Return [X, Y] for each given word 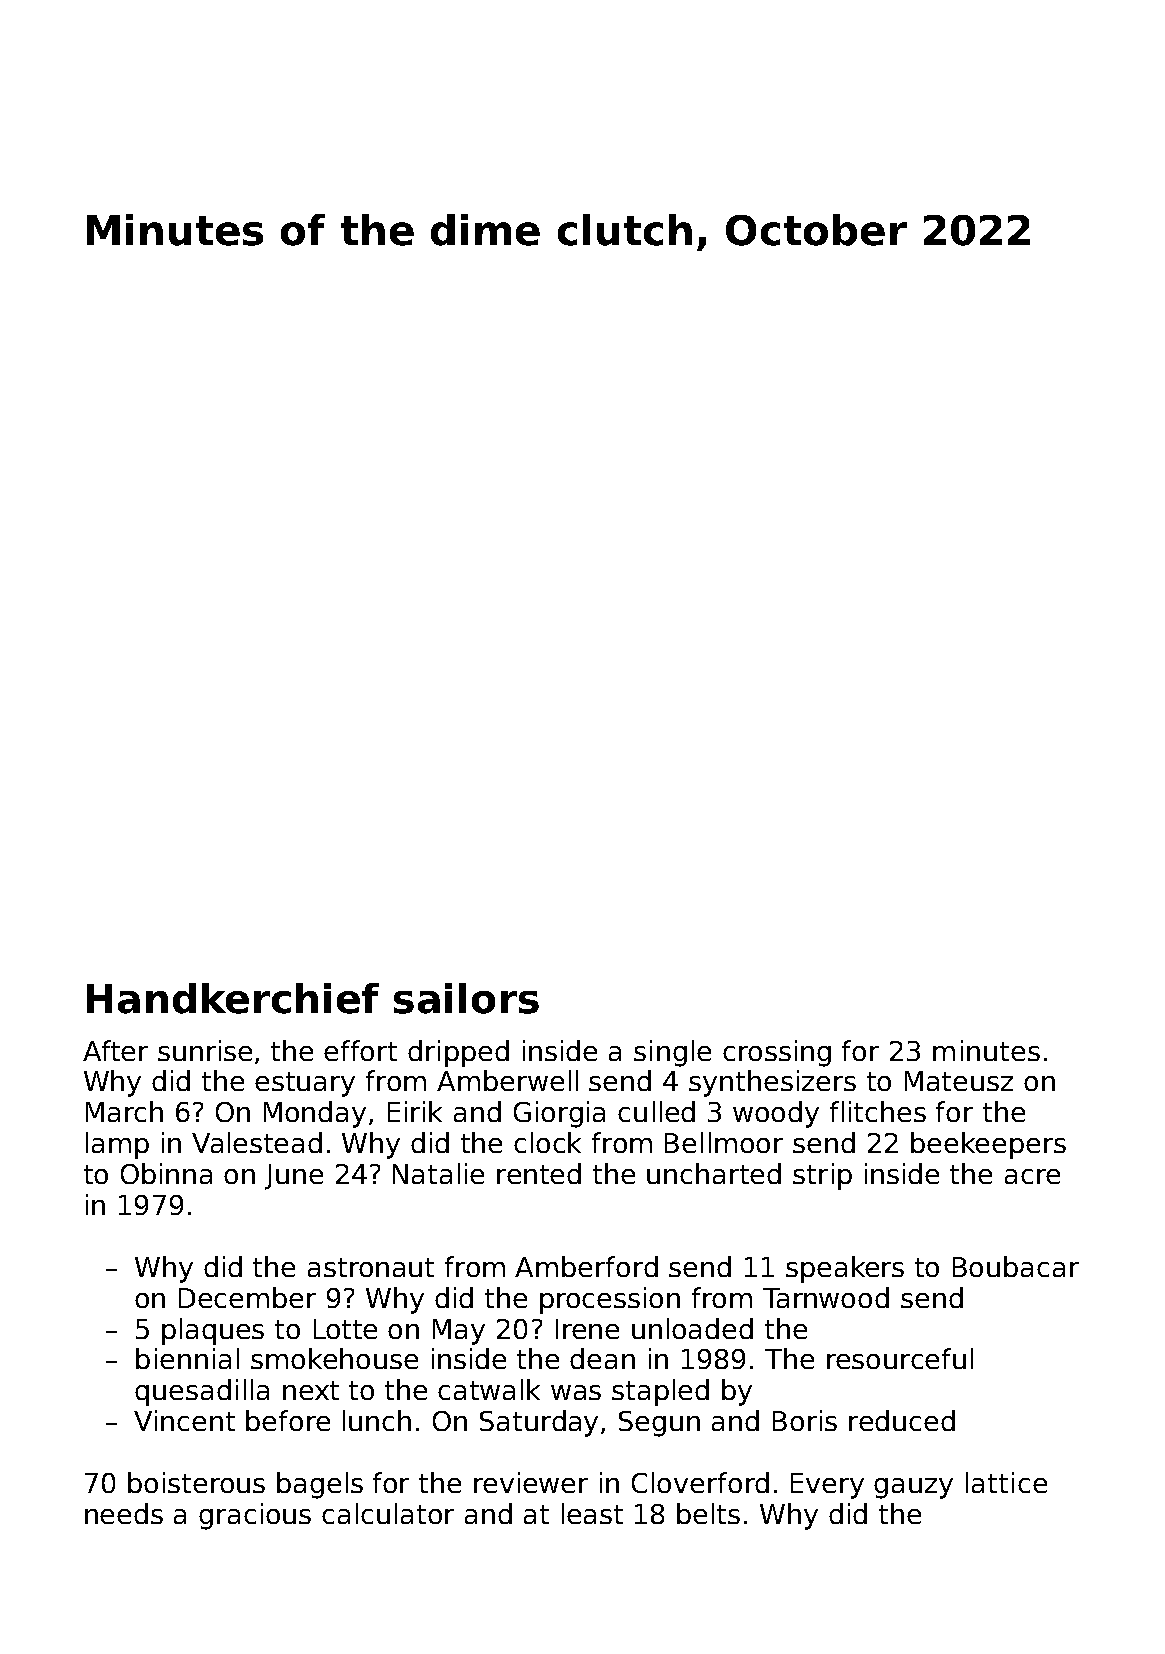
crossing [777, 1053]
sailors [466, 998]
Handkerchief [233, 998]
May [459, 1332]
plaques [213, 1331]
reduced [902, 1420]
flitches [878, 1111]
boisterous [196, 1482]
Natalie [438, 1173]
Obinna [166, 1173]
